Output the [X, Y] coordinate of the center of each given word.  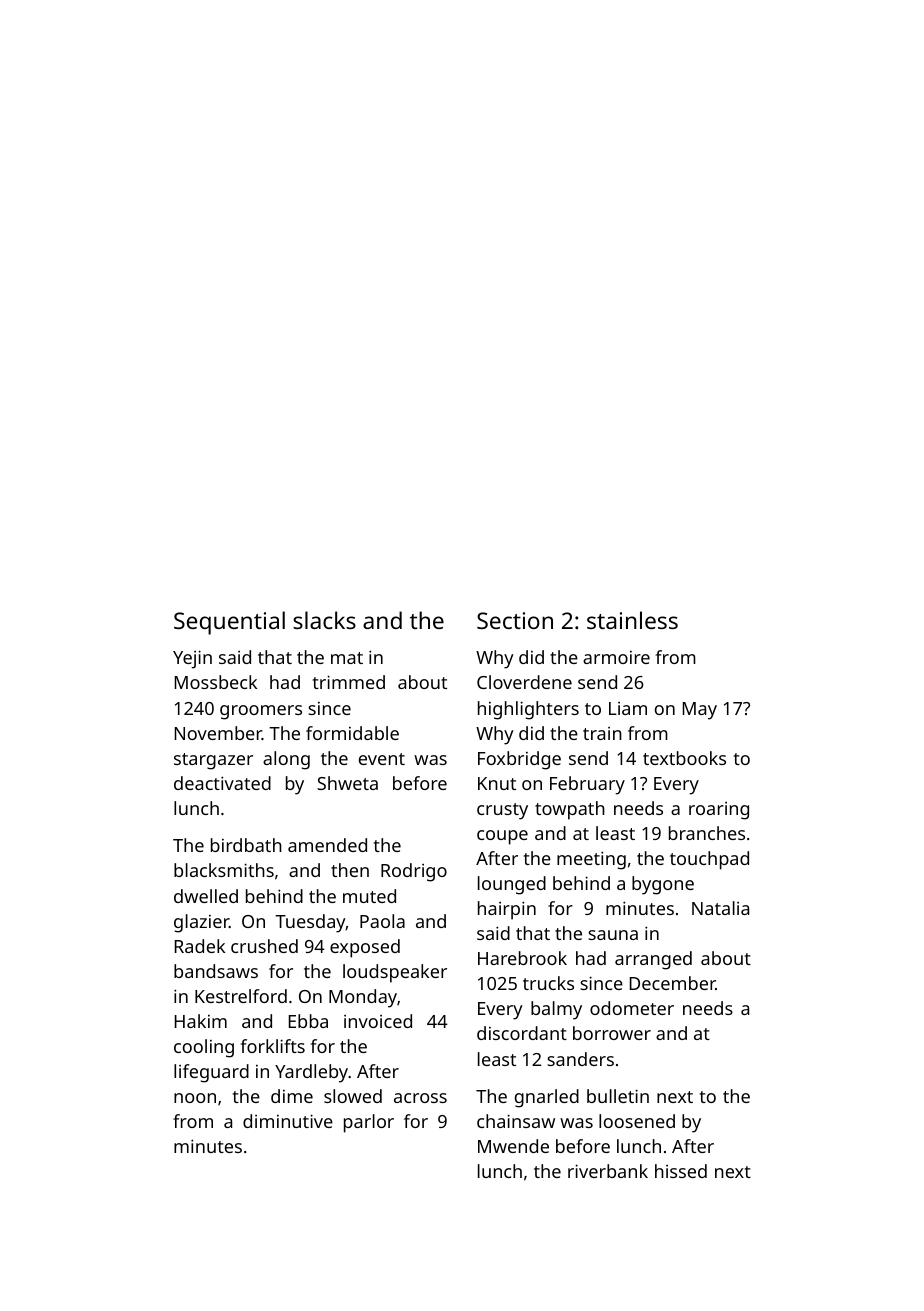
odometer [632, 1008]
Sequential [229, 623]
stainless [632, 620]
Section [515, 620]
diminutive [288, 1121]
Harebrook [522, 958]
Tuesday [310, 923]
